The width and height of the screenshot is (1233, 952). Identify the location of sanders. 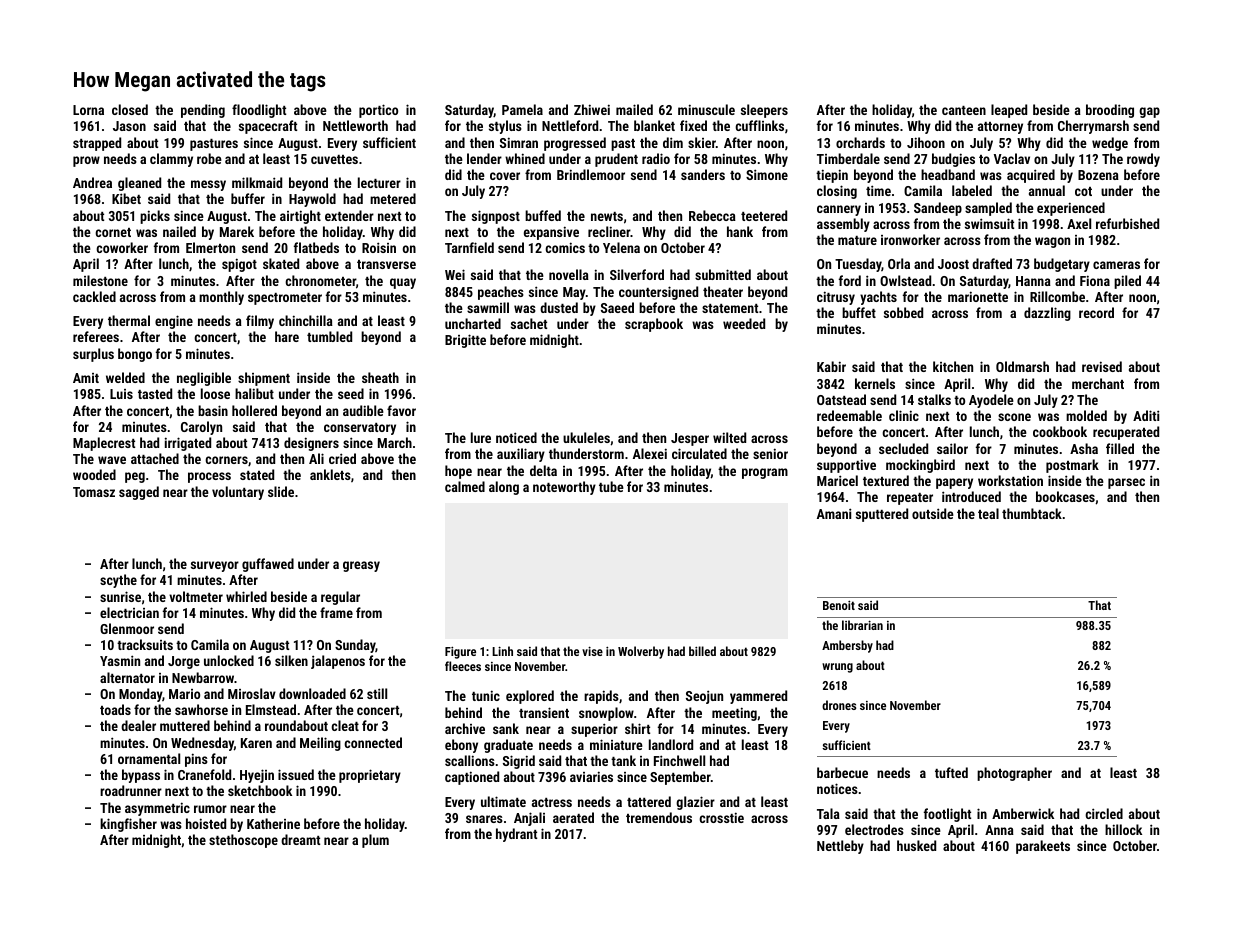
(703, 174).
